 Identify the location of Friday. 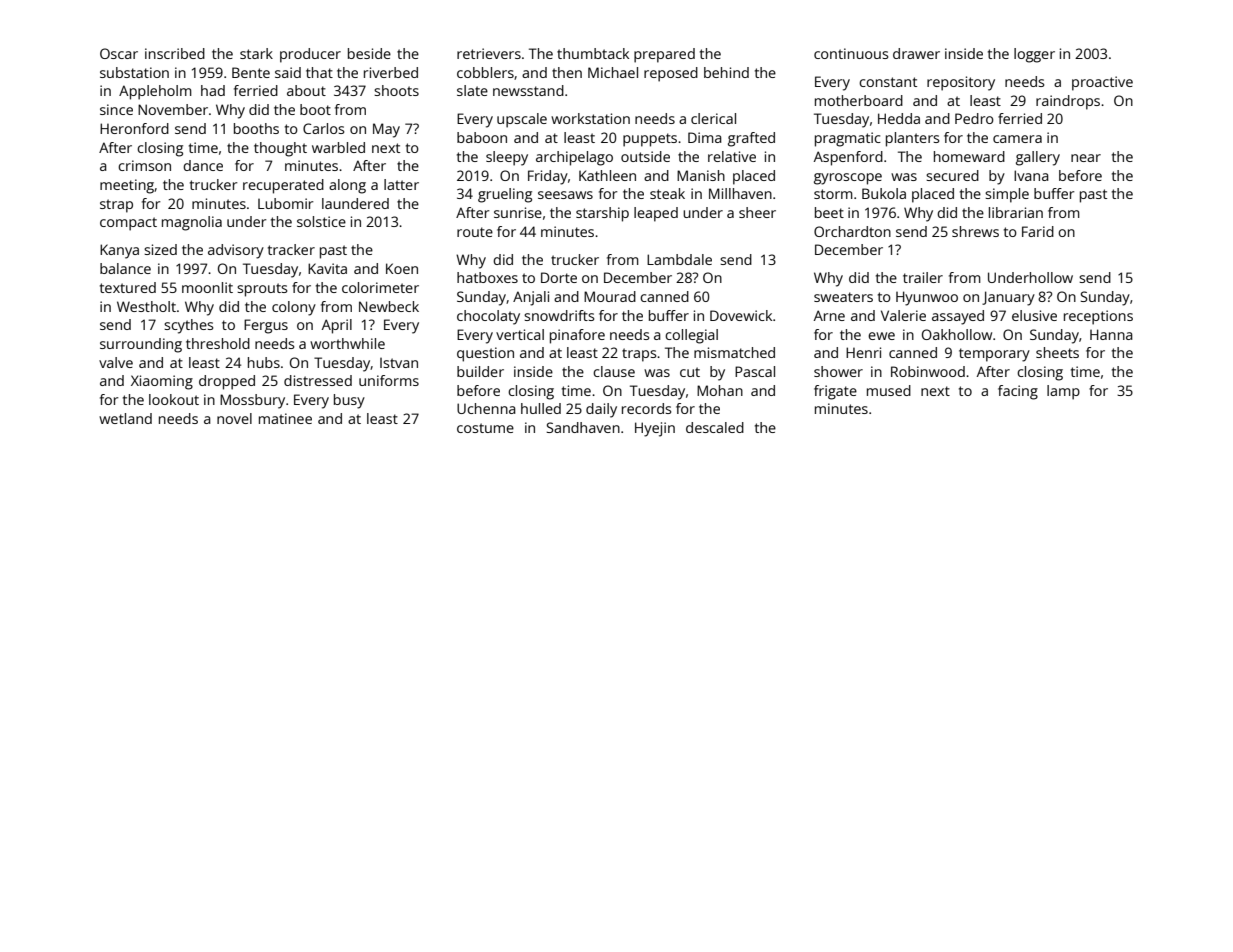
(548, 177).
